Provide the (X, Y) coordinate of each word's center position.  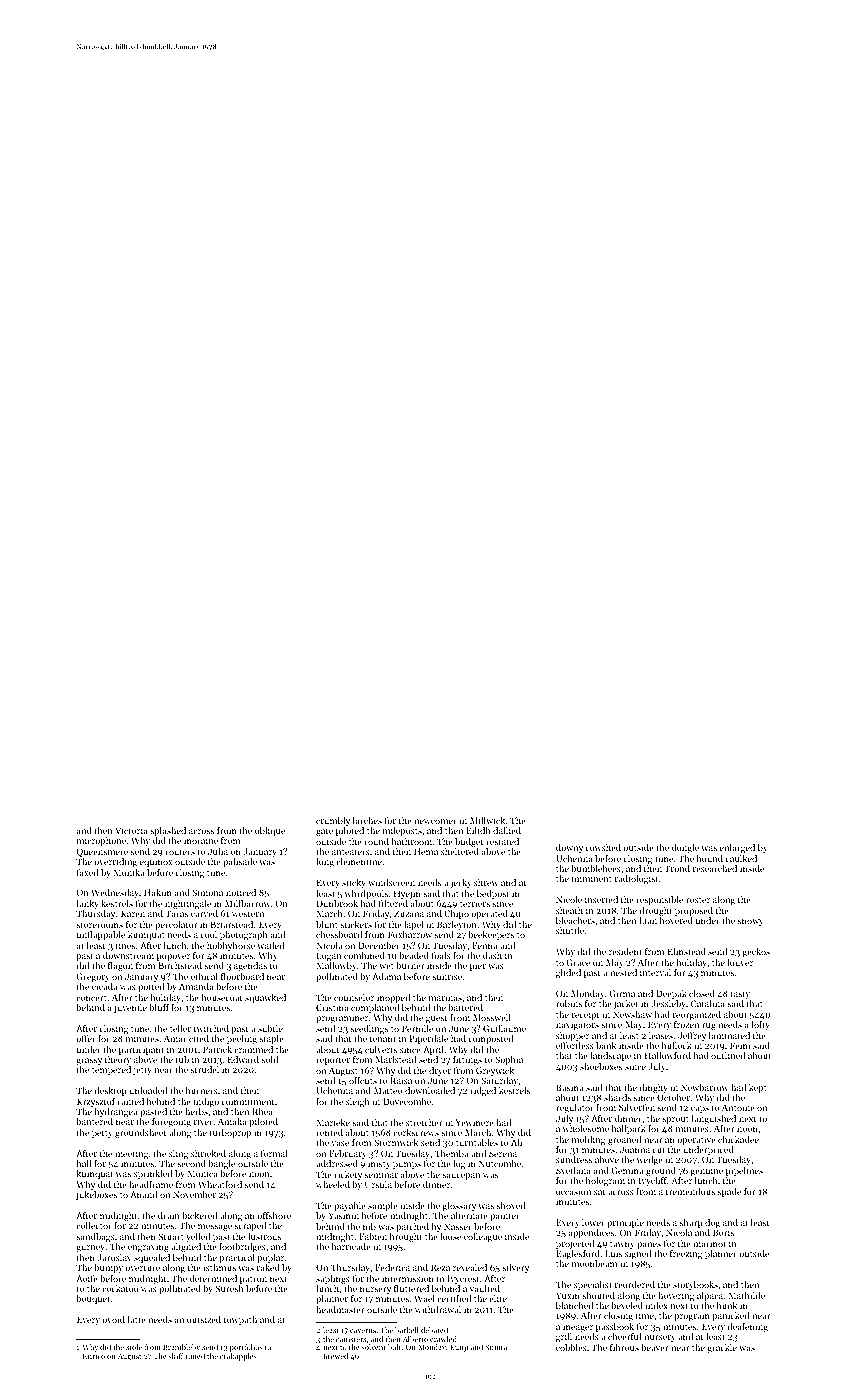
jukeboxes (96, 1195)
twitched (211, 1028)
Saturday (499, 1081)
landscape (610, 1056)
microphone (101, 841)
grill (564, 1337)
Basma (569, 1087)
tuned (195, 1356)
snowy (751, 922)
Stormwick (396, 1142)
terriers (475, 903)
